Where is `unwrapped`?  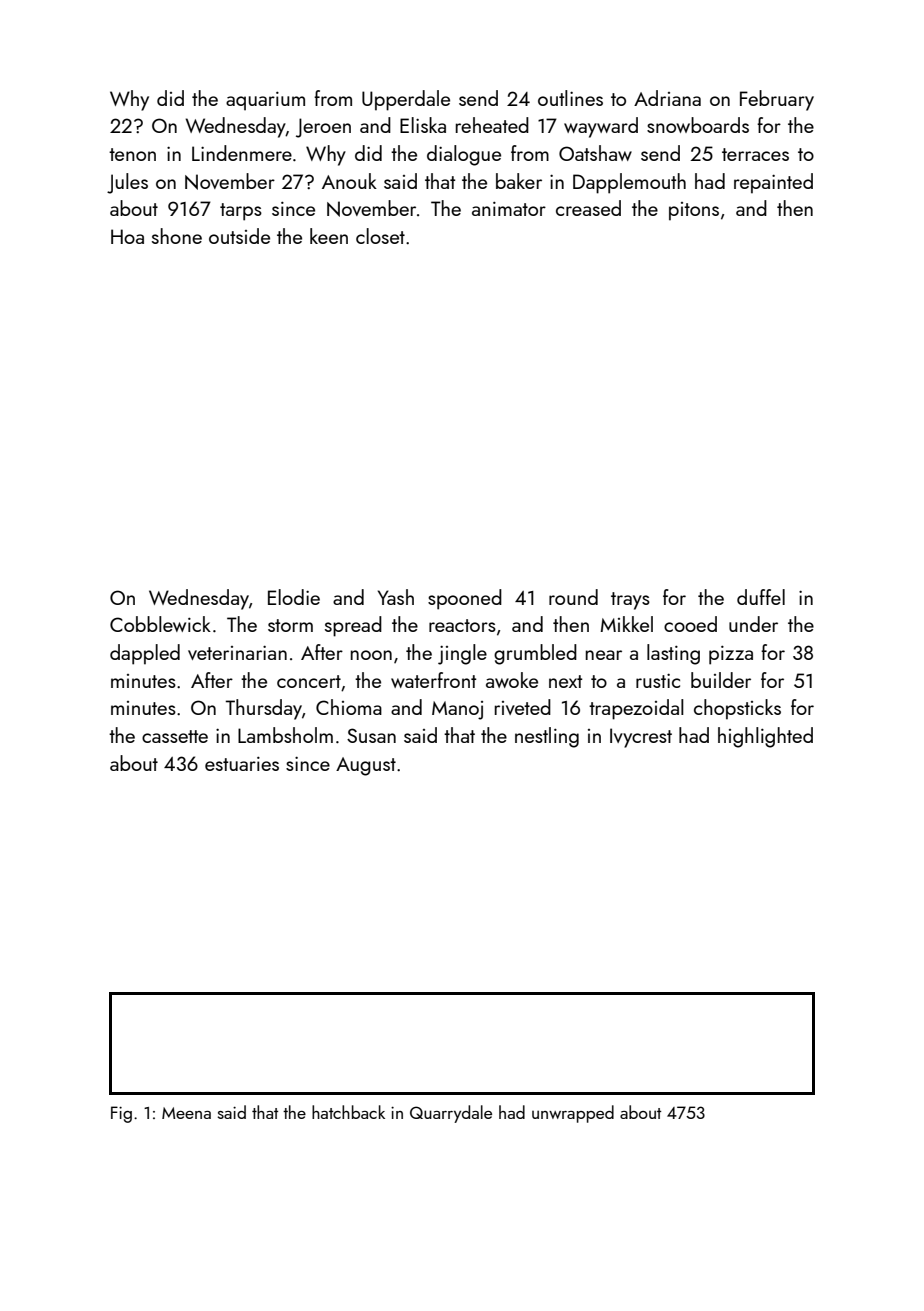
unwrapped is located at coordinates (573, 1114).
